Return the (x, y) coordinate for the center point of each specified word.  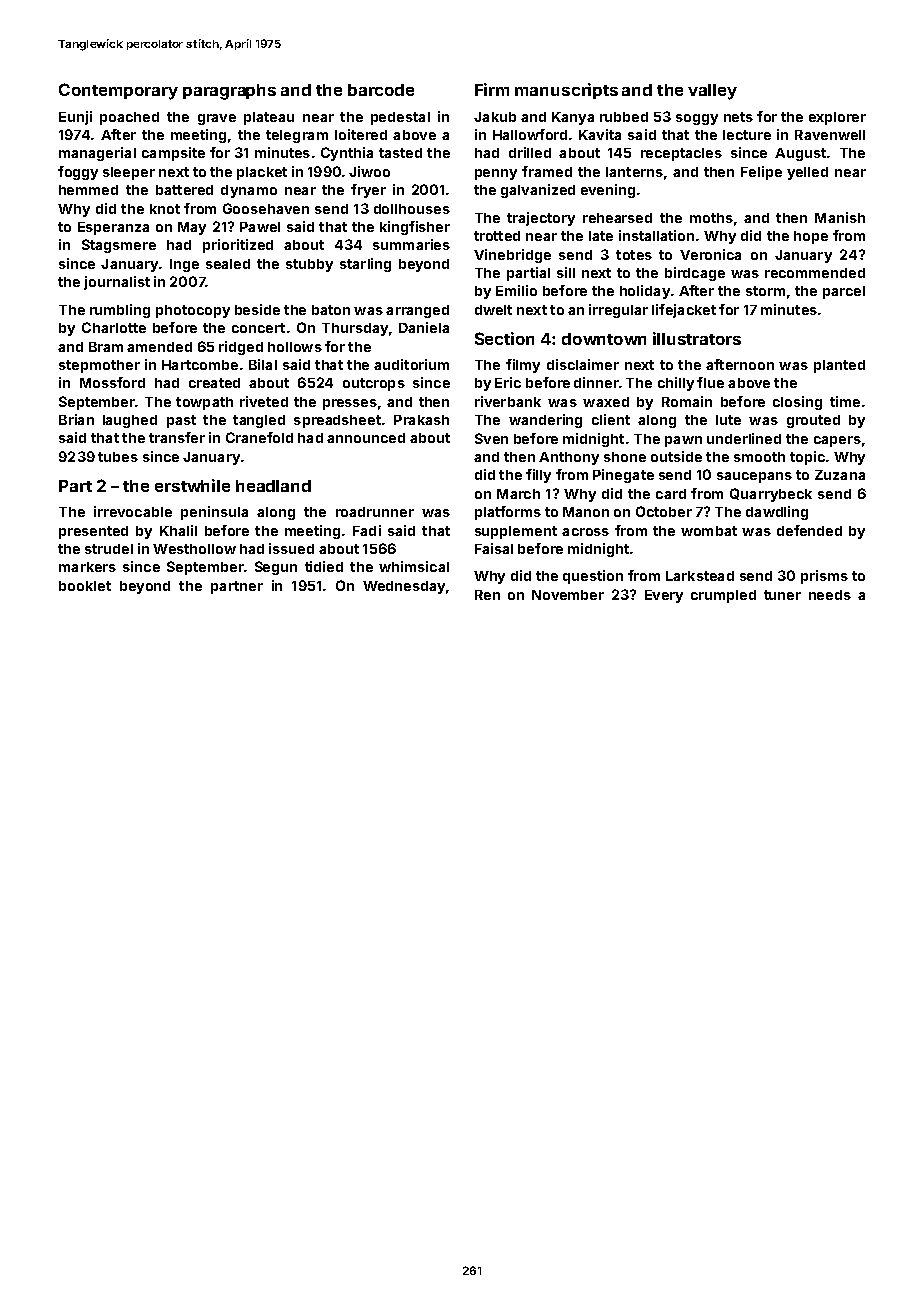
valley (712, 92)
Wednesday (404, 587)
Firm (492, 89)
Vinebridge (512, 256)
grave (217, 119)
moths (711, 218)
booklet (85, 586)
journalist (117, 283)
